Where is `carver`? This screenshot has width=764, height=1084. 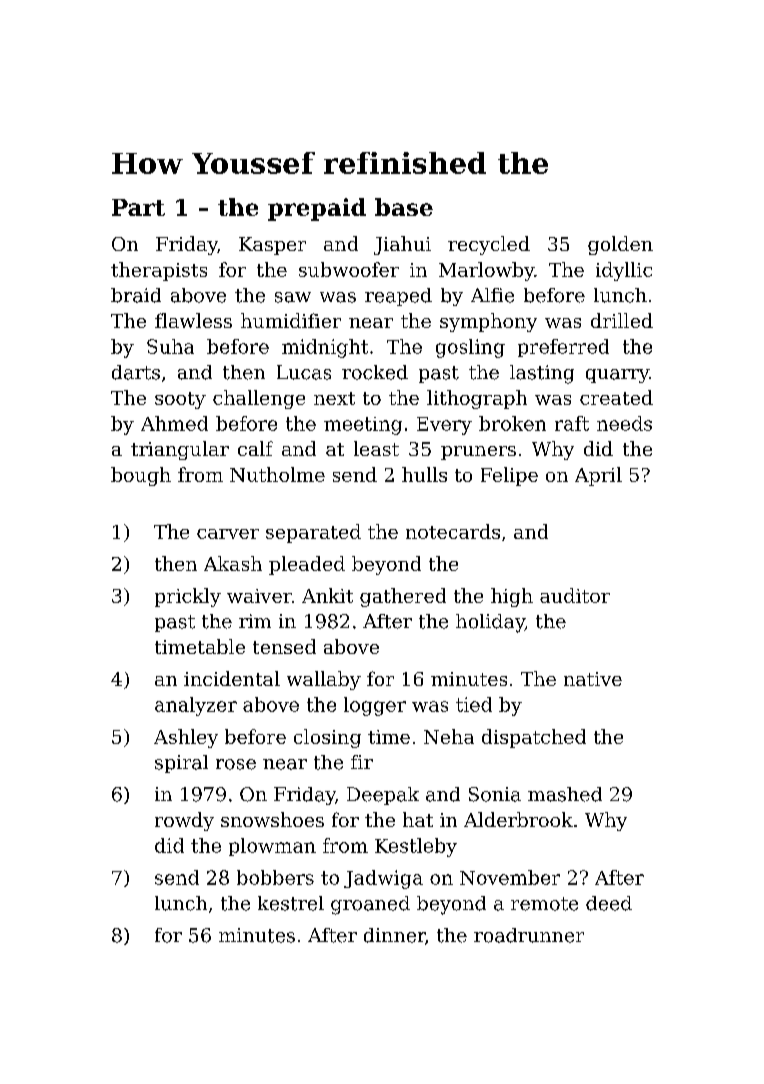
carver is located at coordinates (228, 534).
